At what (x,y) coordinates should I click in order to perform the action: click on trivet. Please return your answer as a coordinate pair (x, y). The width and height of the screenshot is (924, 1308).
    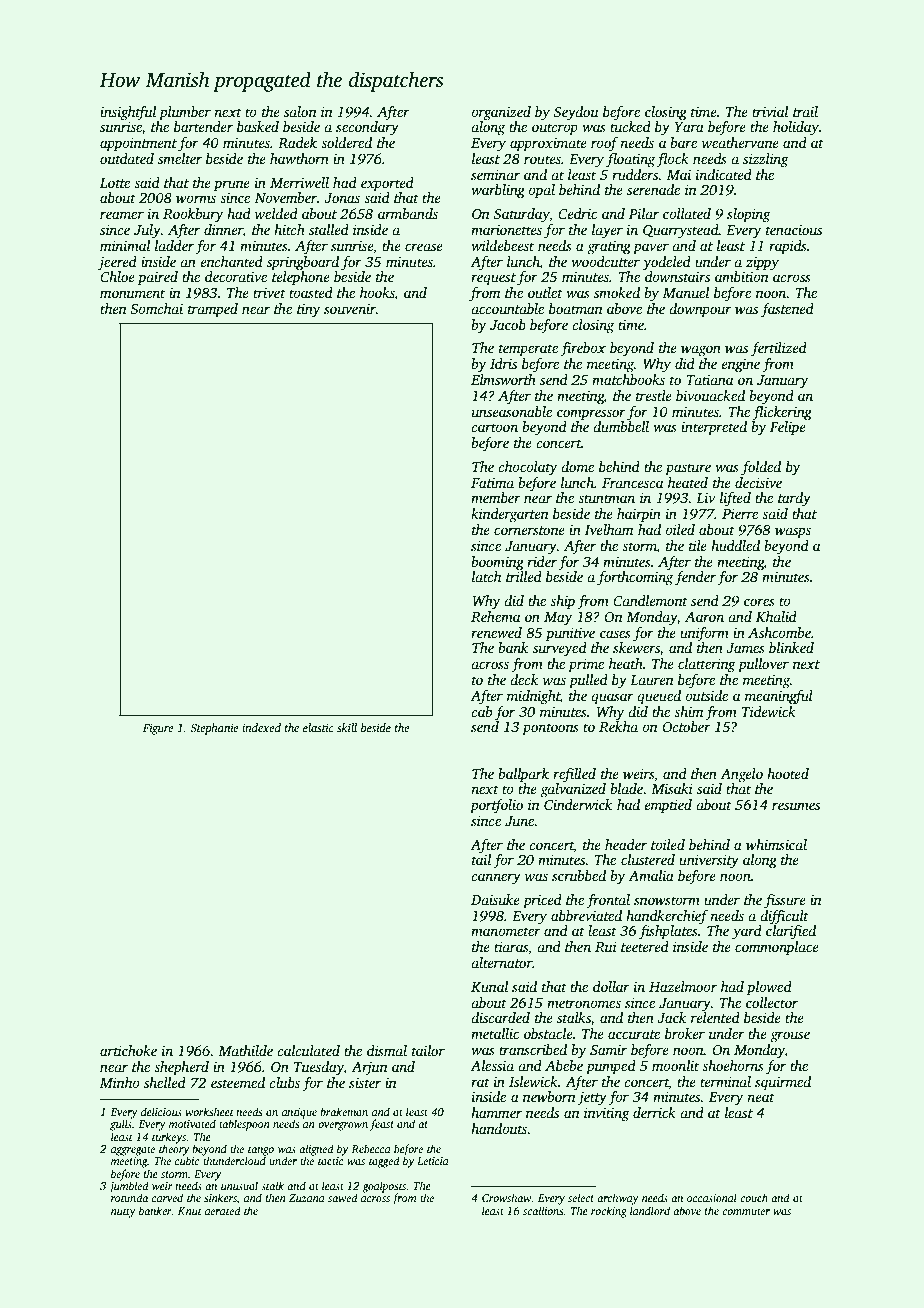
    Looking at the image, I should click on (269, 293).
